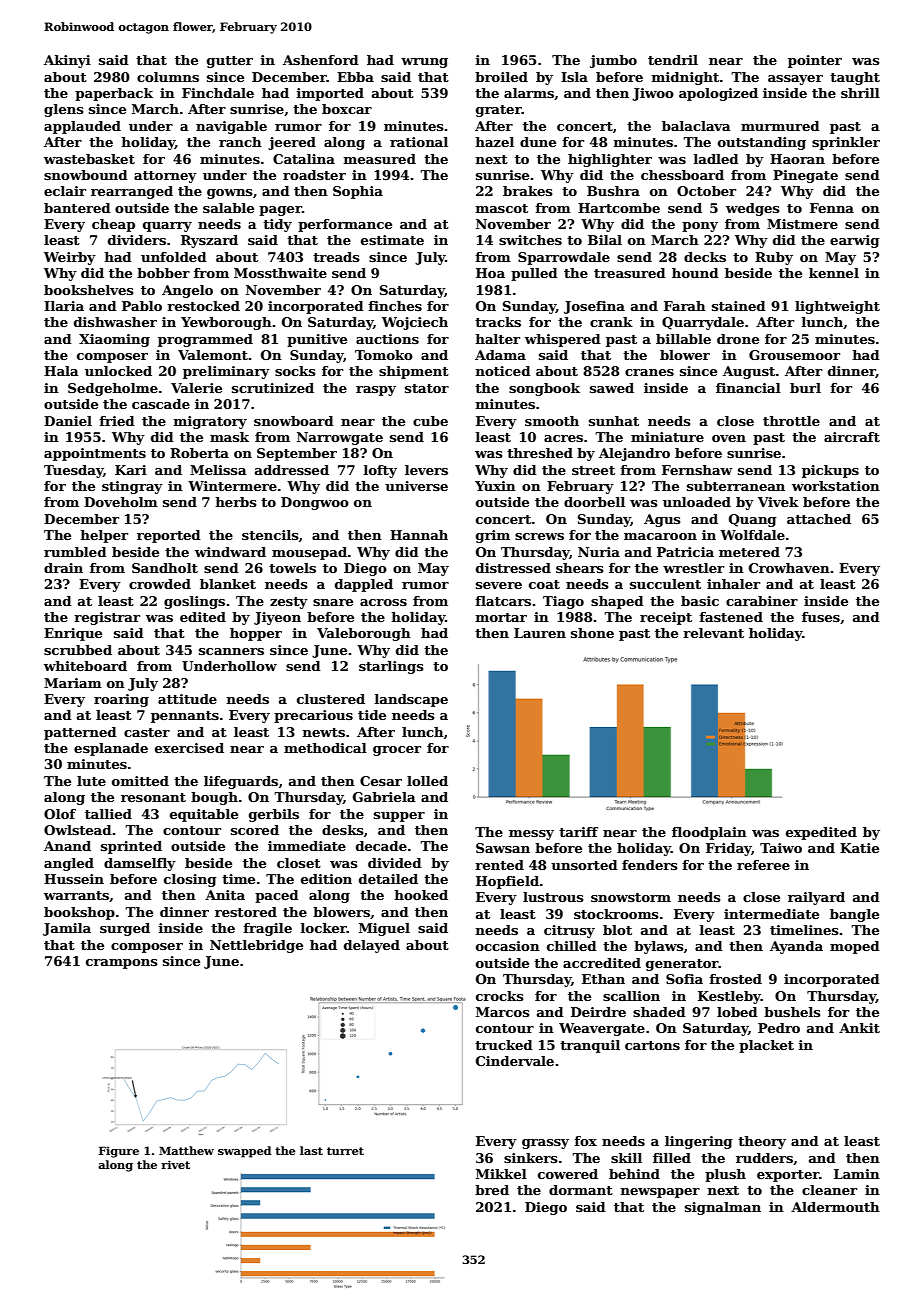 Image resolution: width=924 pixels, height=1308 pixels. Describe the element at coordinates (846, 143) in the page. I see `sprinkler` at that location.
